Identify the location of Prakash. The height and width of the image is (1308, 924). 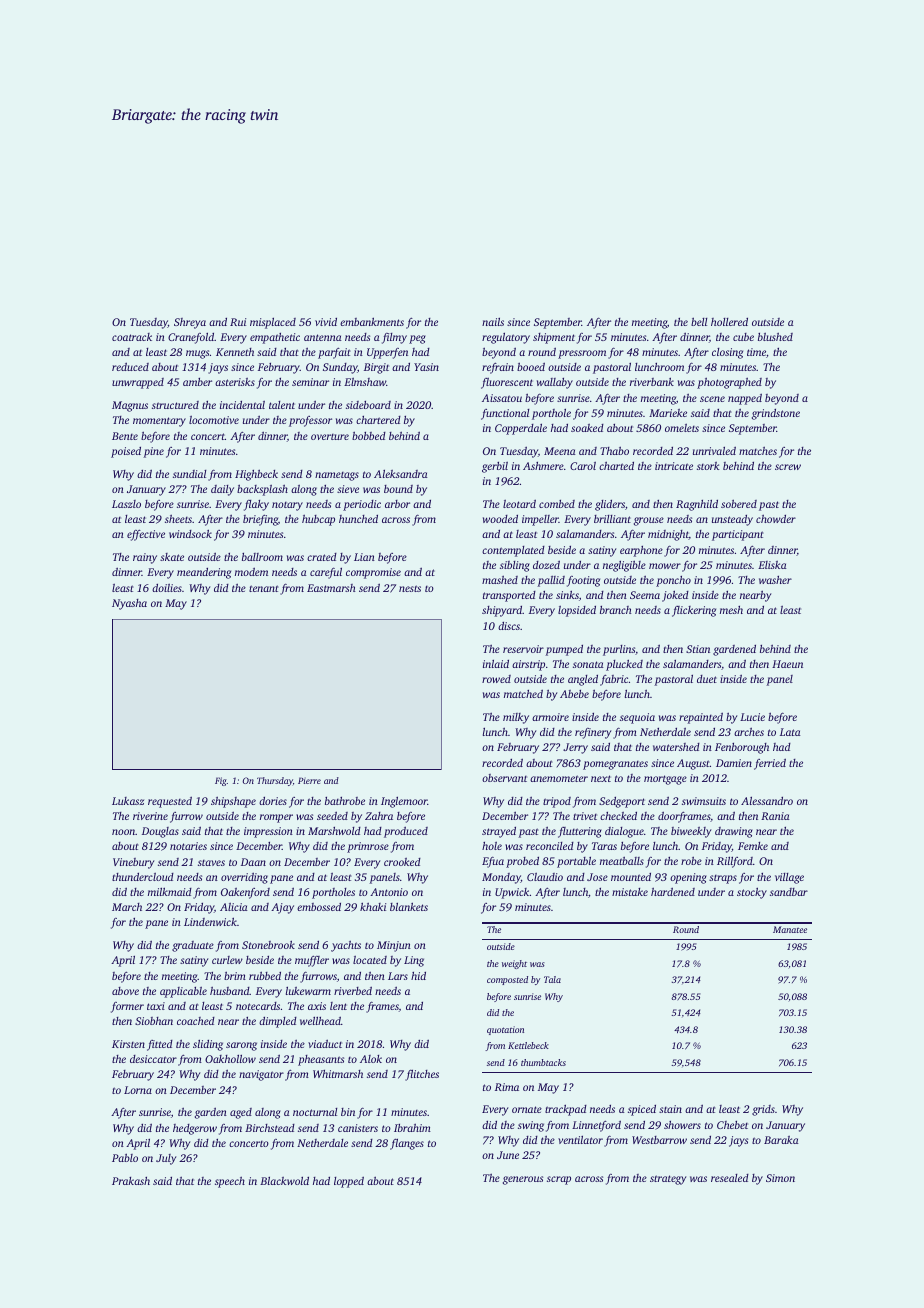
(131, 1181).
